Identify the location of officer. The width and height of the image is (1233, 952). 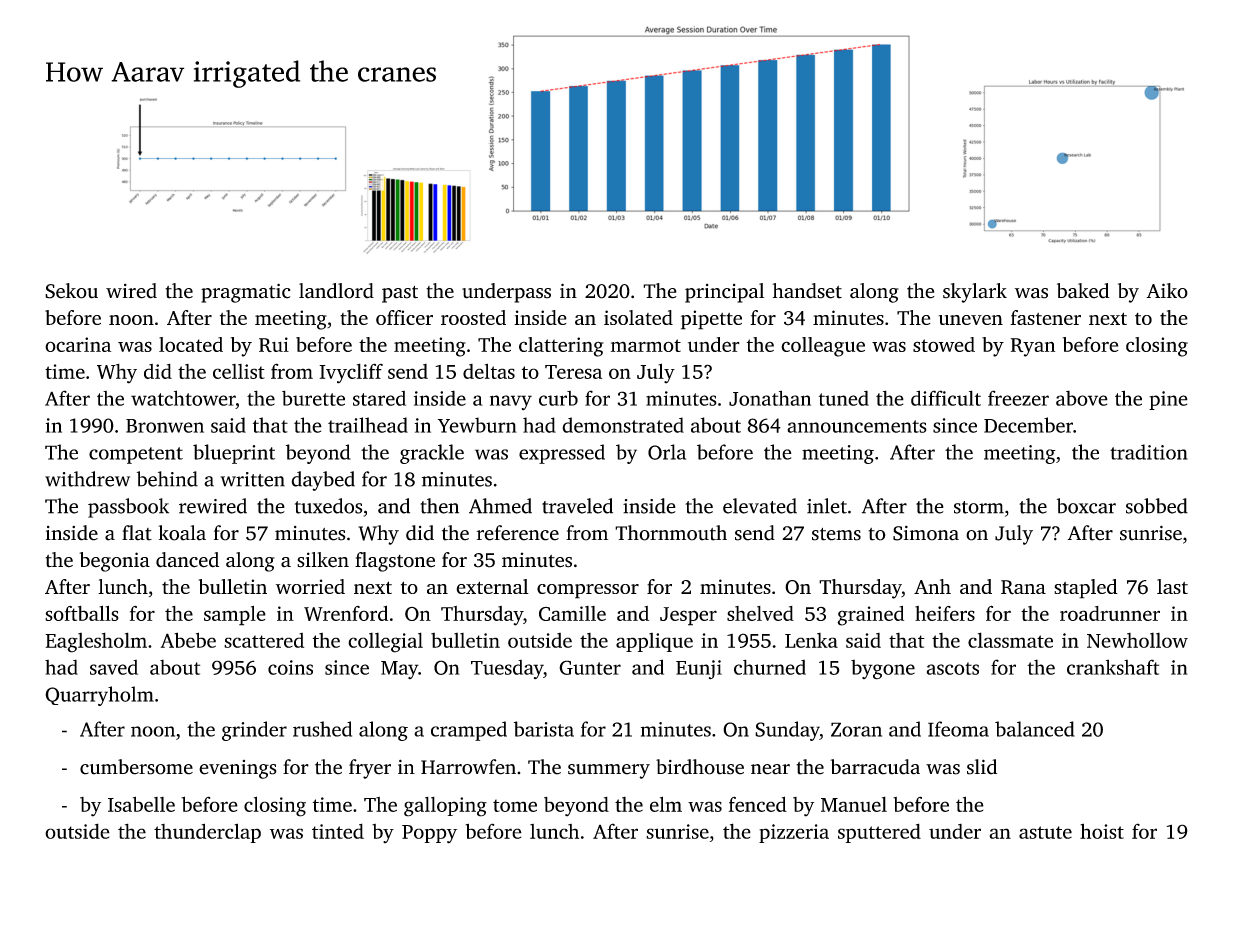
(404, 317).
